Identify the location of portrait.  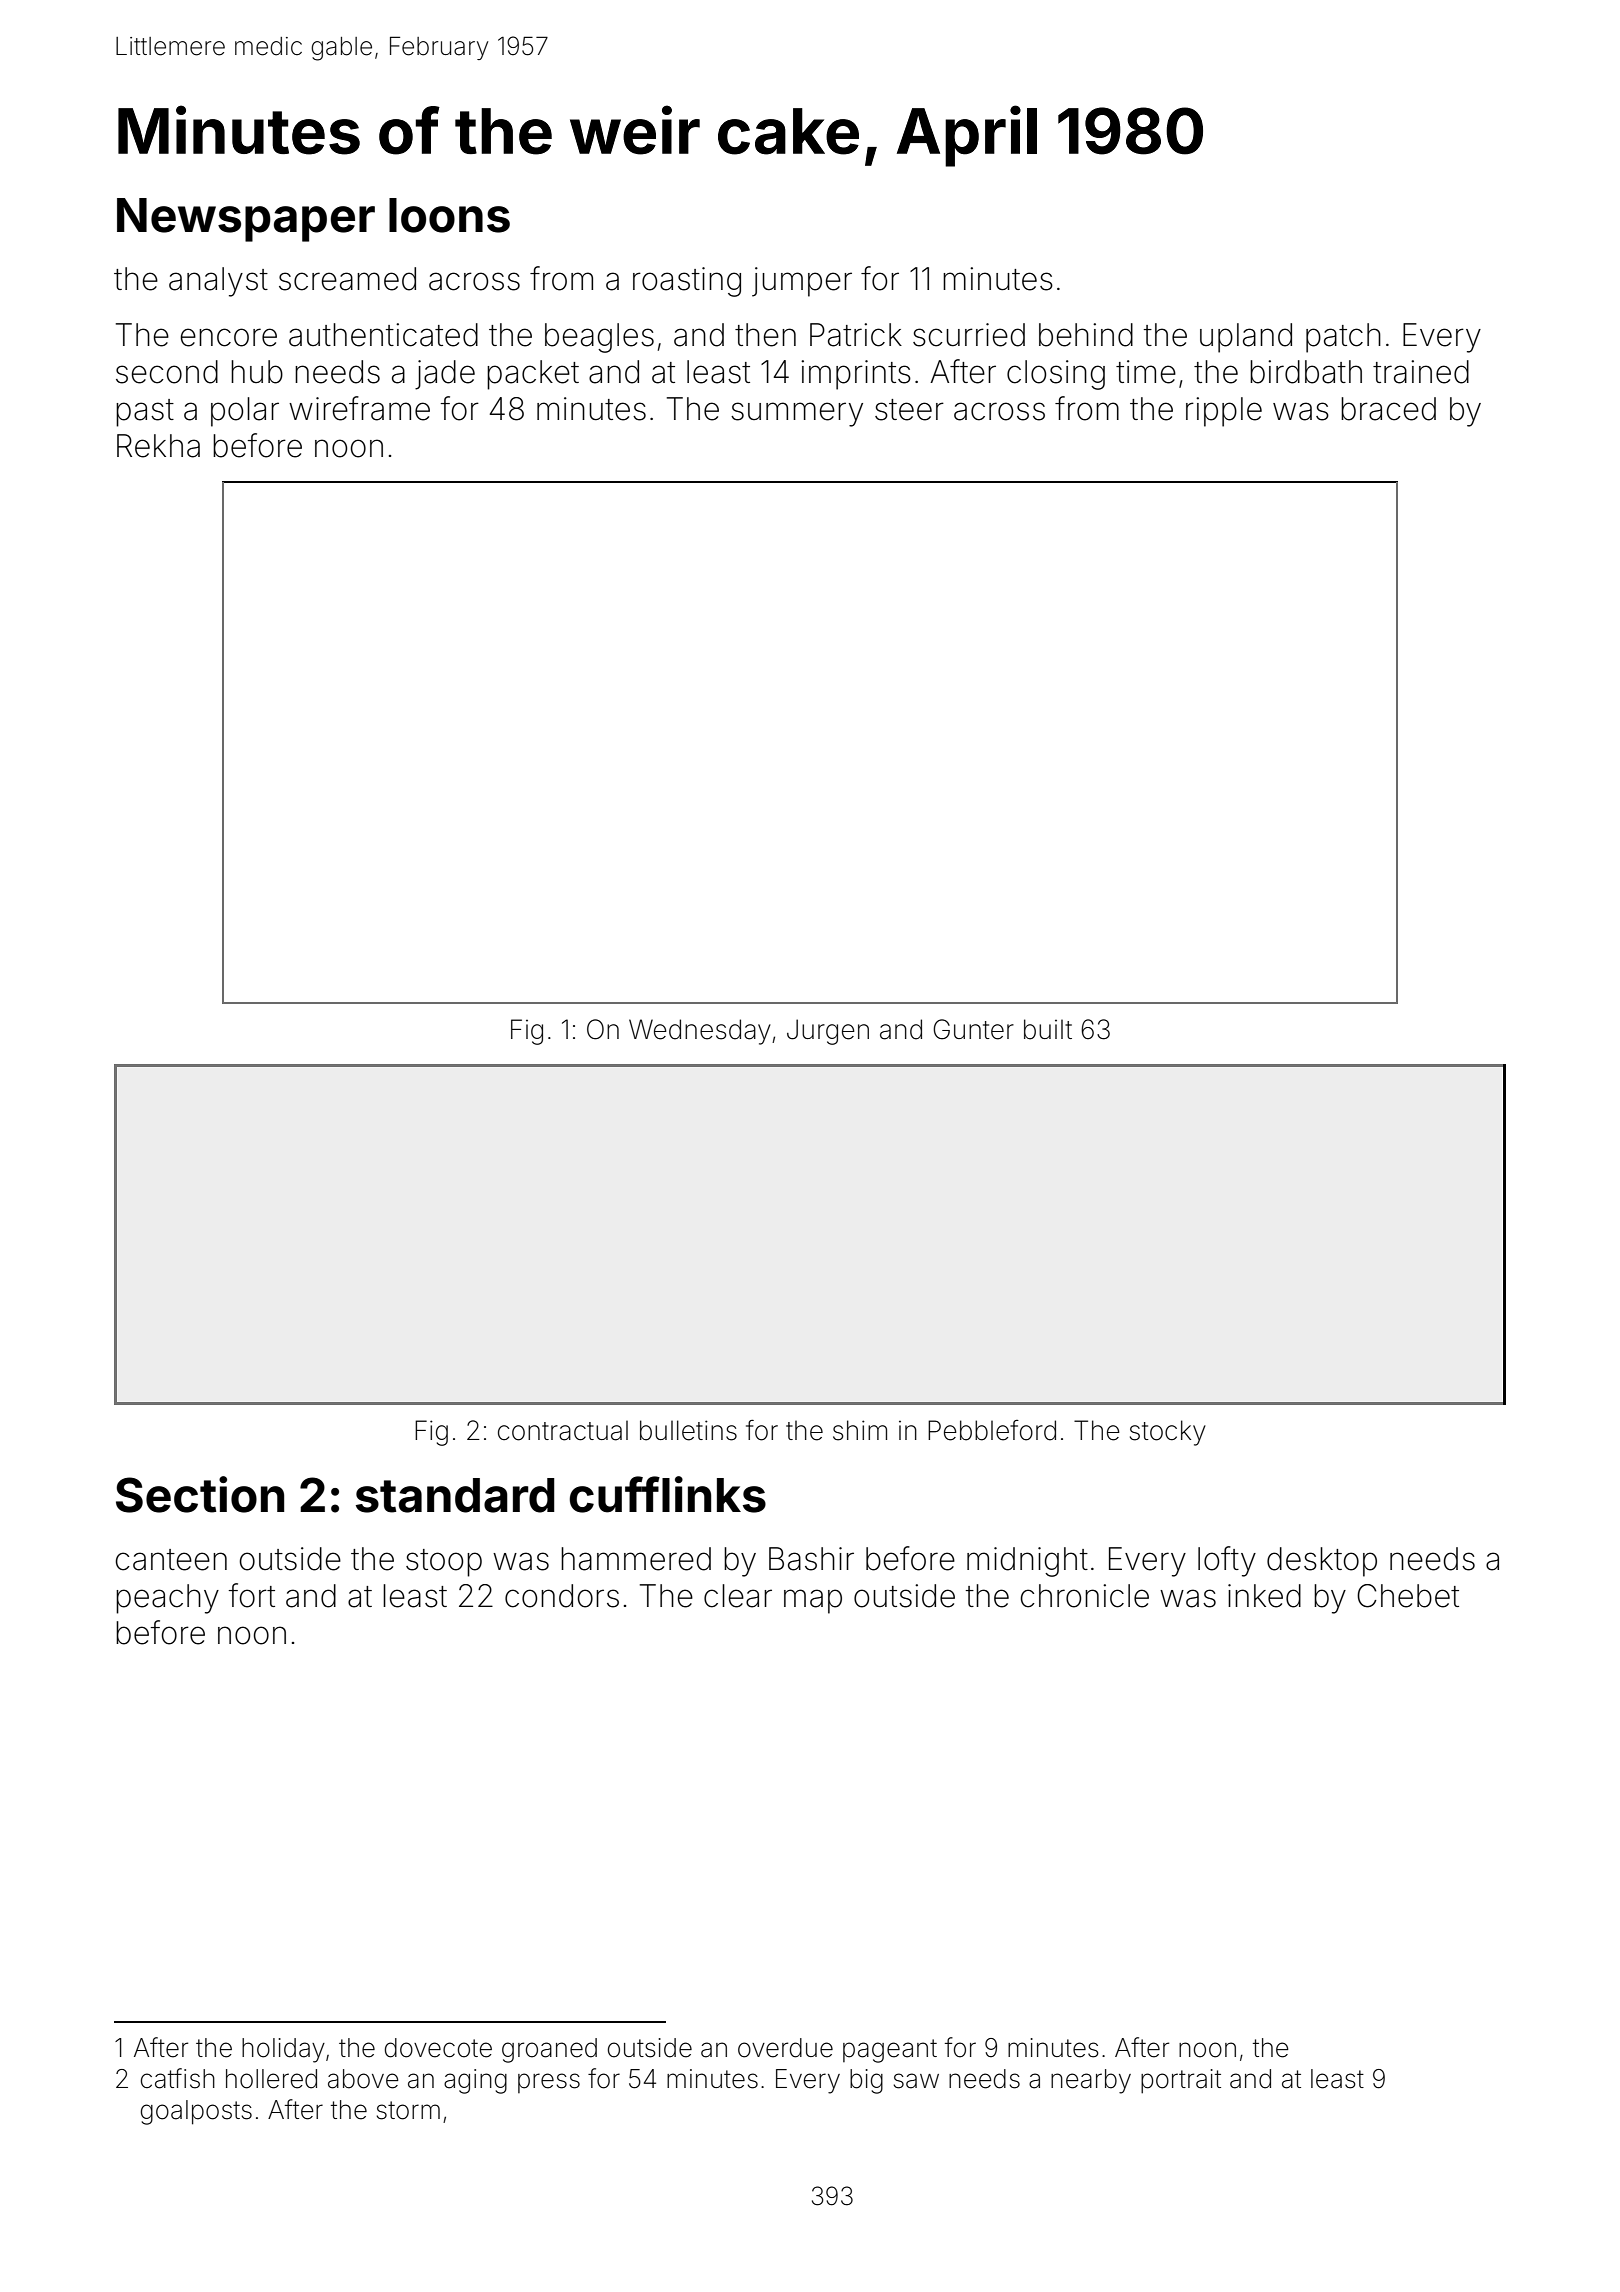
(1181, 2081).
